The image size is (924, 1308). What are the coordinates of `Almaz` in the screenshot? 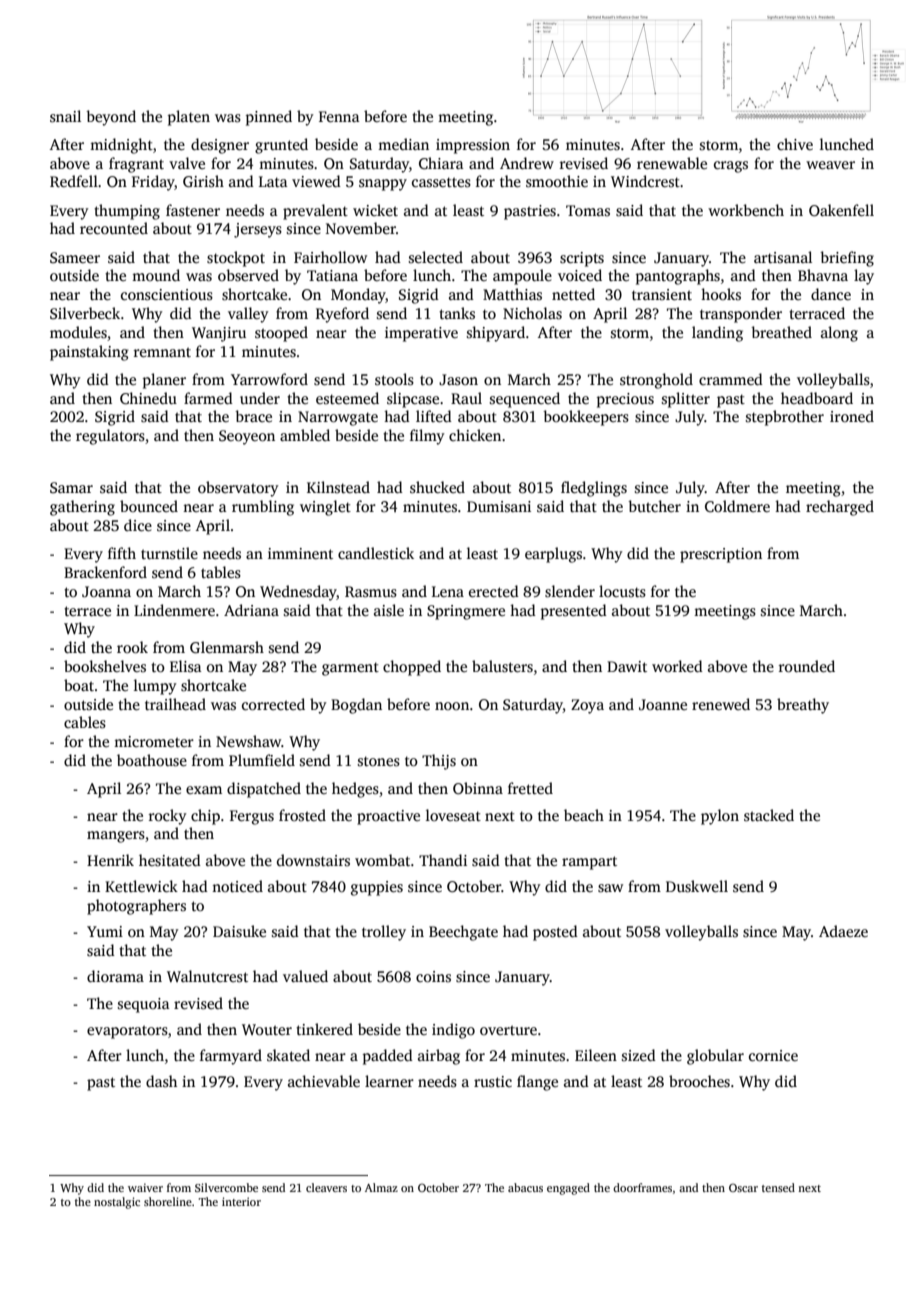 It's located at (381, 1187).
